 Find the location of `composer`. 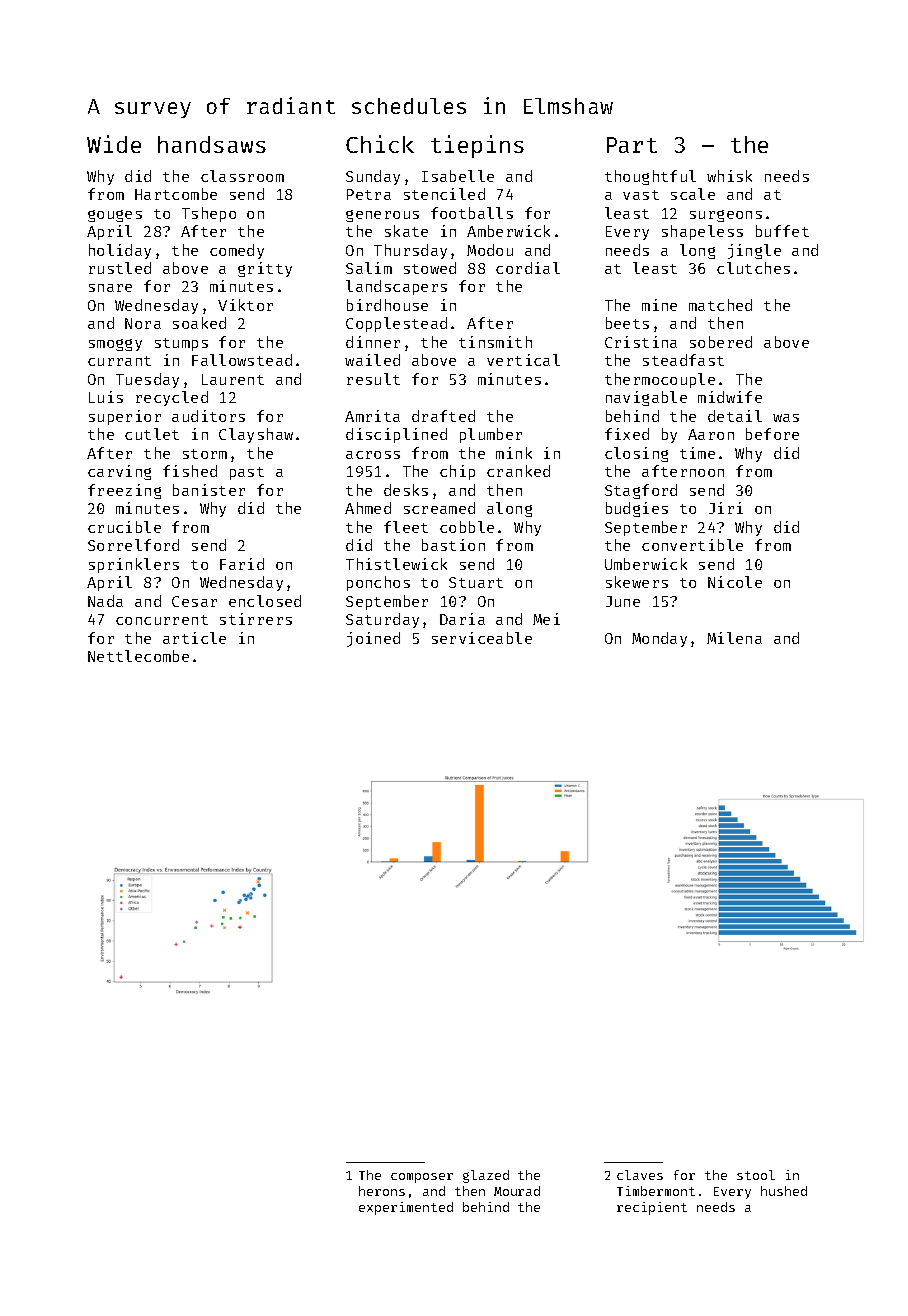

composer is located at coordinates (422, 1178).
